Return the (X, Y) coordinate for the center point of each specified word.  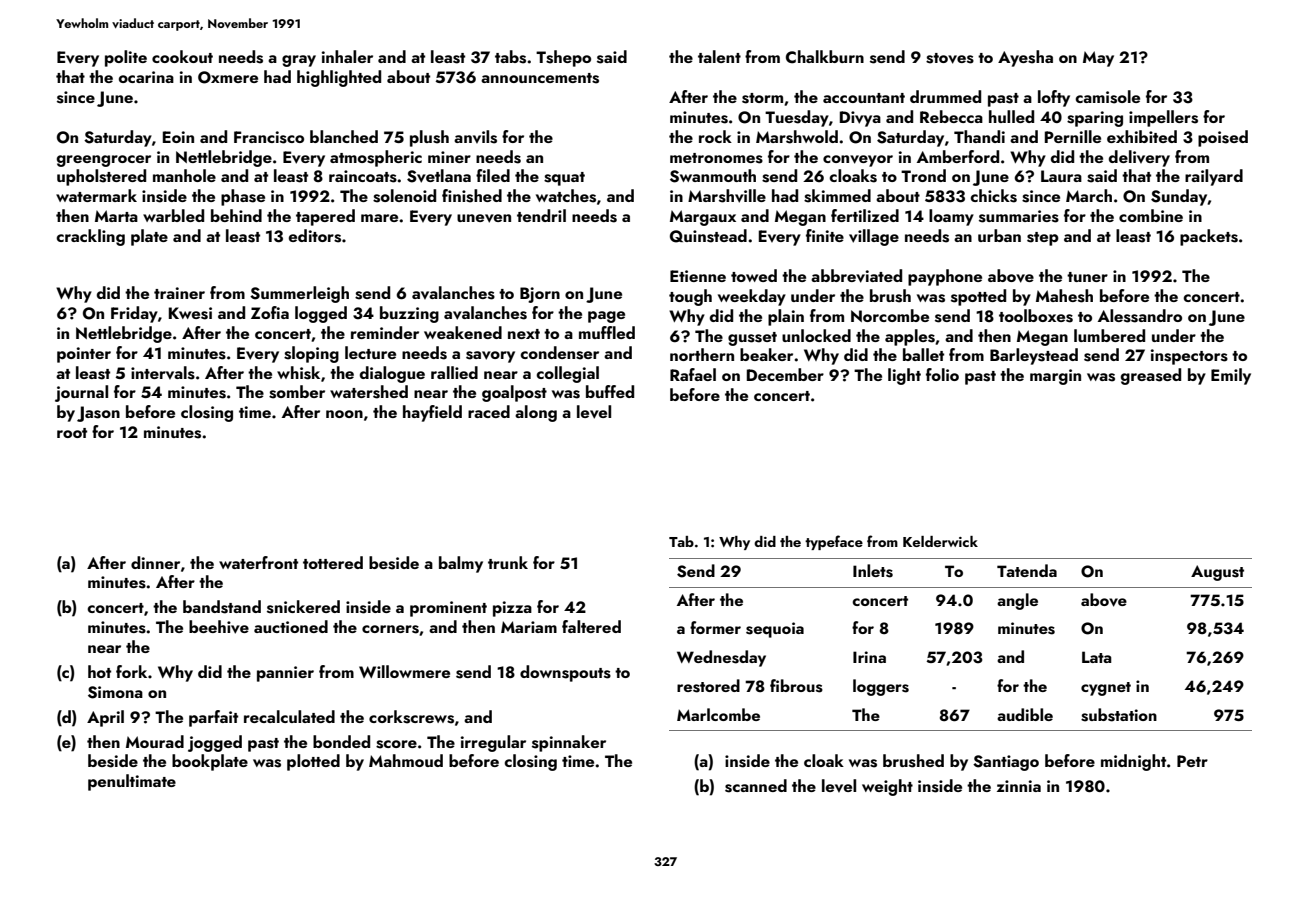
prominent (448, 609)
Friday (134, 314)
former (715, 627)
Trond (923, 175)
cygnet (1106, 689)
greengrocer (104, 161)
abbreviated (856, 276)
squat (564, 179)
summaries (1019, 216)
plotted (313, 762)
